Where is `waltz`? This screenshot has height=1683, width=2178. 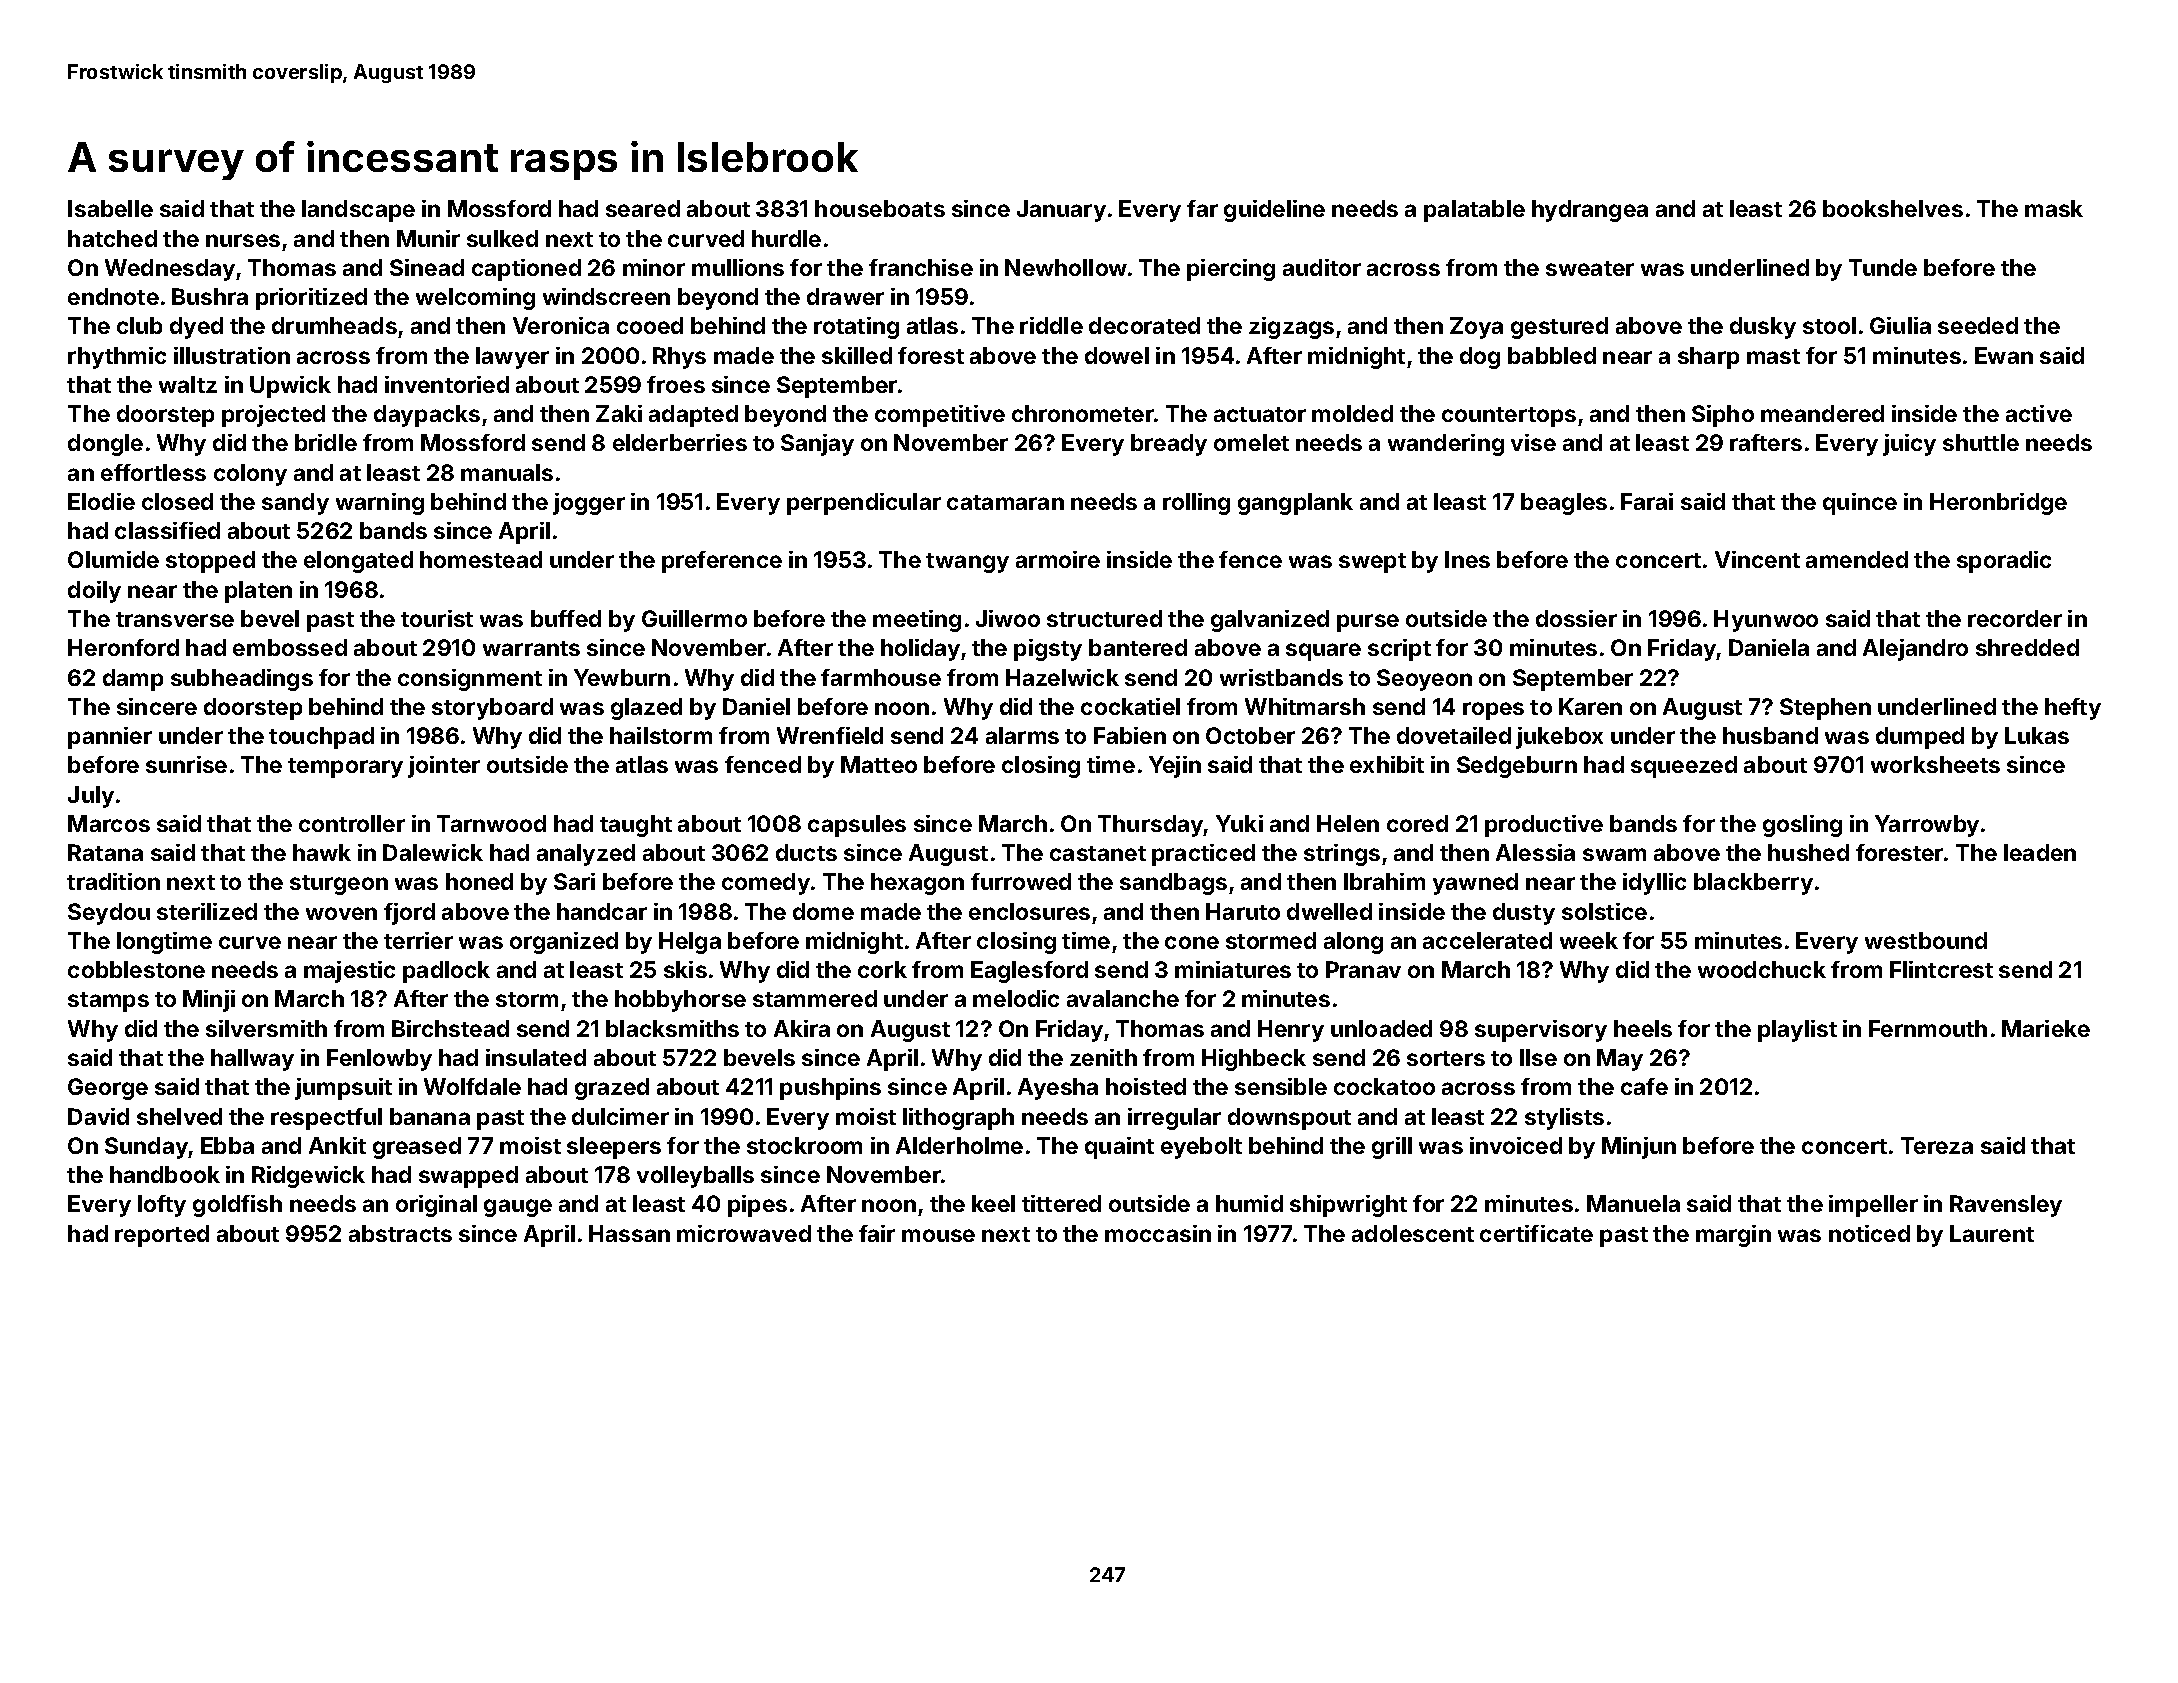 waltz is located at coordinates (188, 384).
